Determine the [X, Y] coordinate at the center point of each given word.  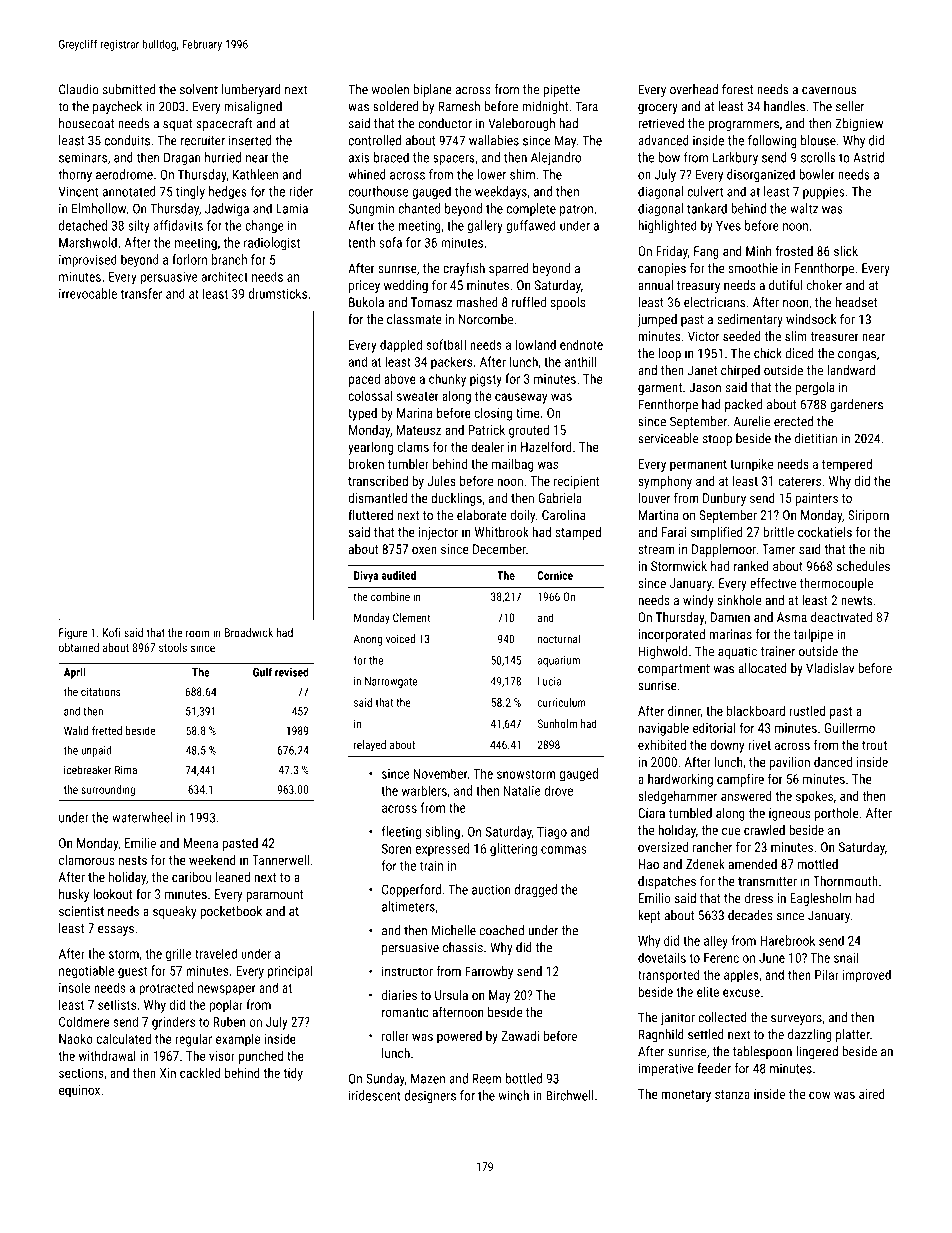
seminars [83, 157]
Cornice [555, 575]
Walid [76, 730]
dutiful [785, 285]
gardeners [856, 405]
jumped [657, 320]
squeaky [174, 912]
